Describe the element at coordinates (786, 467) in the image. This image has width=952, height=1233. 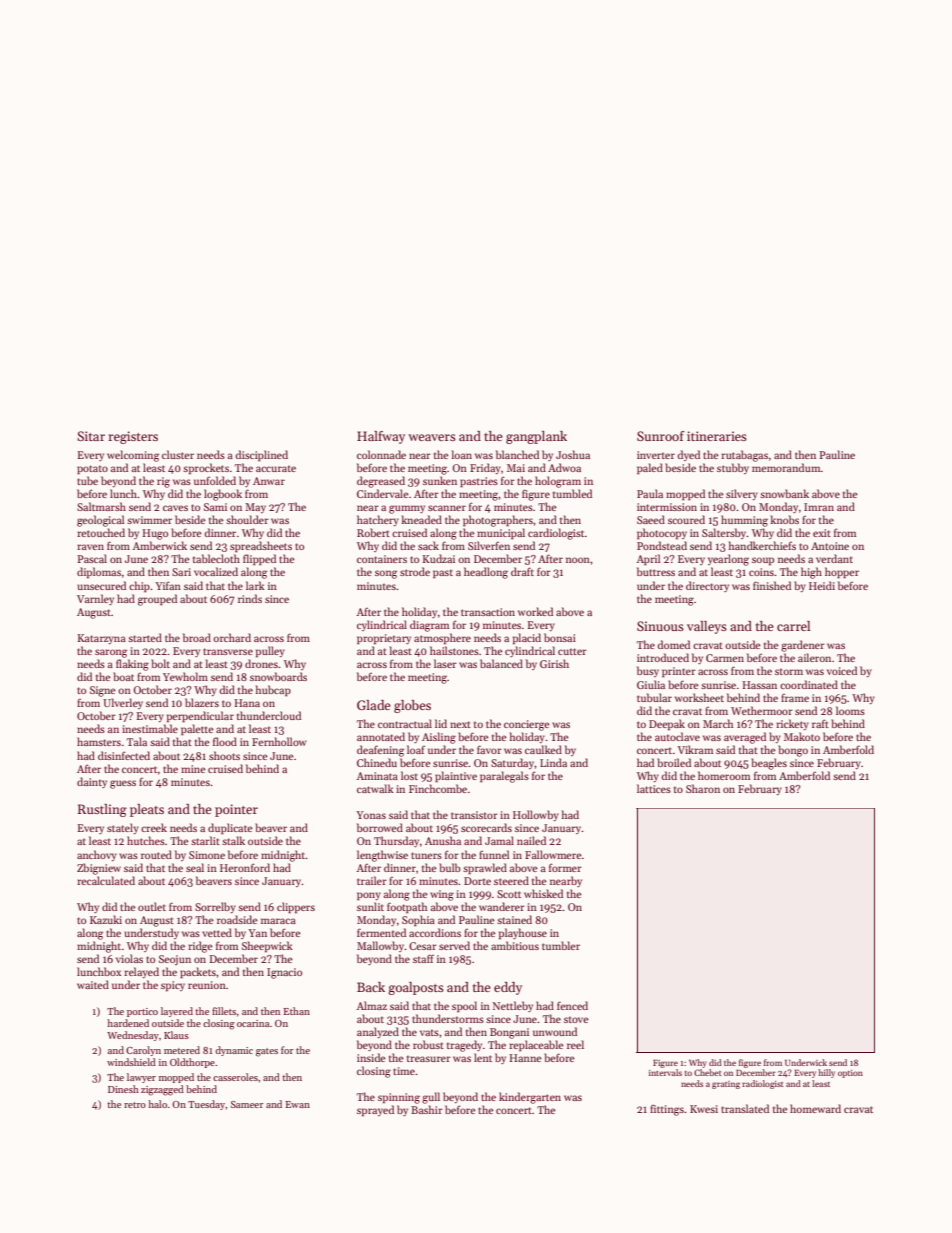
I see `memorandum` at that location.
